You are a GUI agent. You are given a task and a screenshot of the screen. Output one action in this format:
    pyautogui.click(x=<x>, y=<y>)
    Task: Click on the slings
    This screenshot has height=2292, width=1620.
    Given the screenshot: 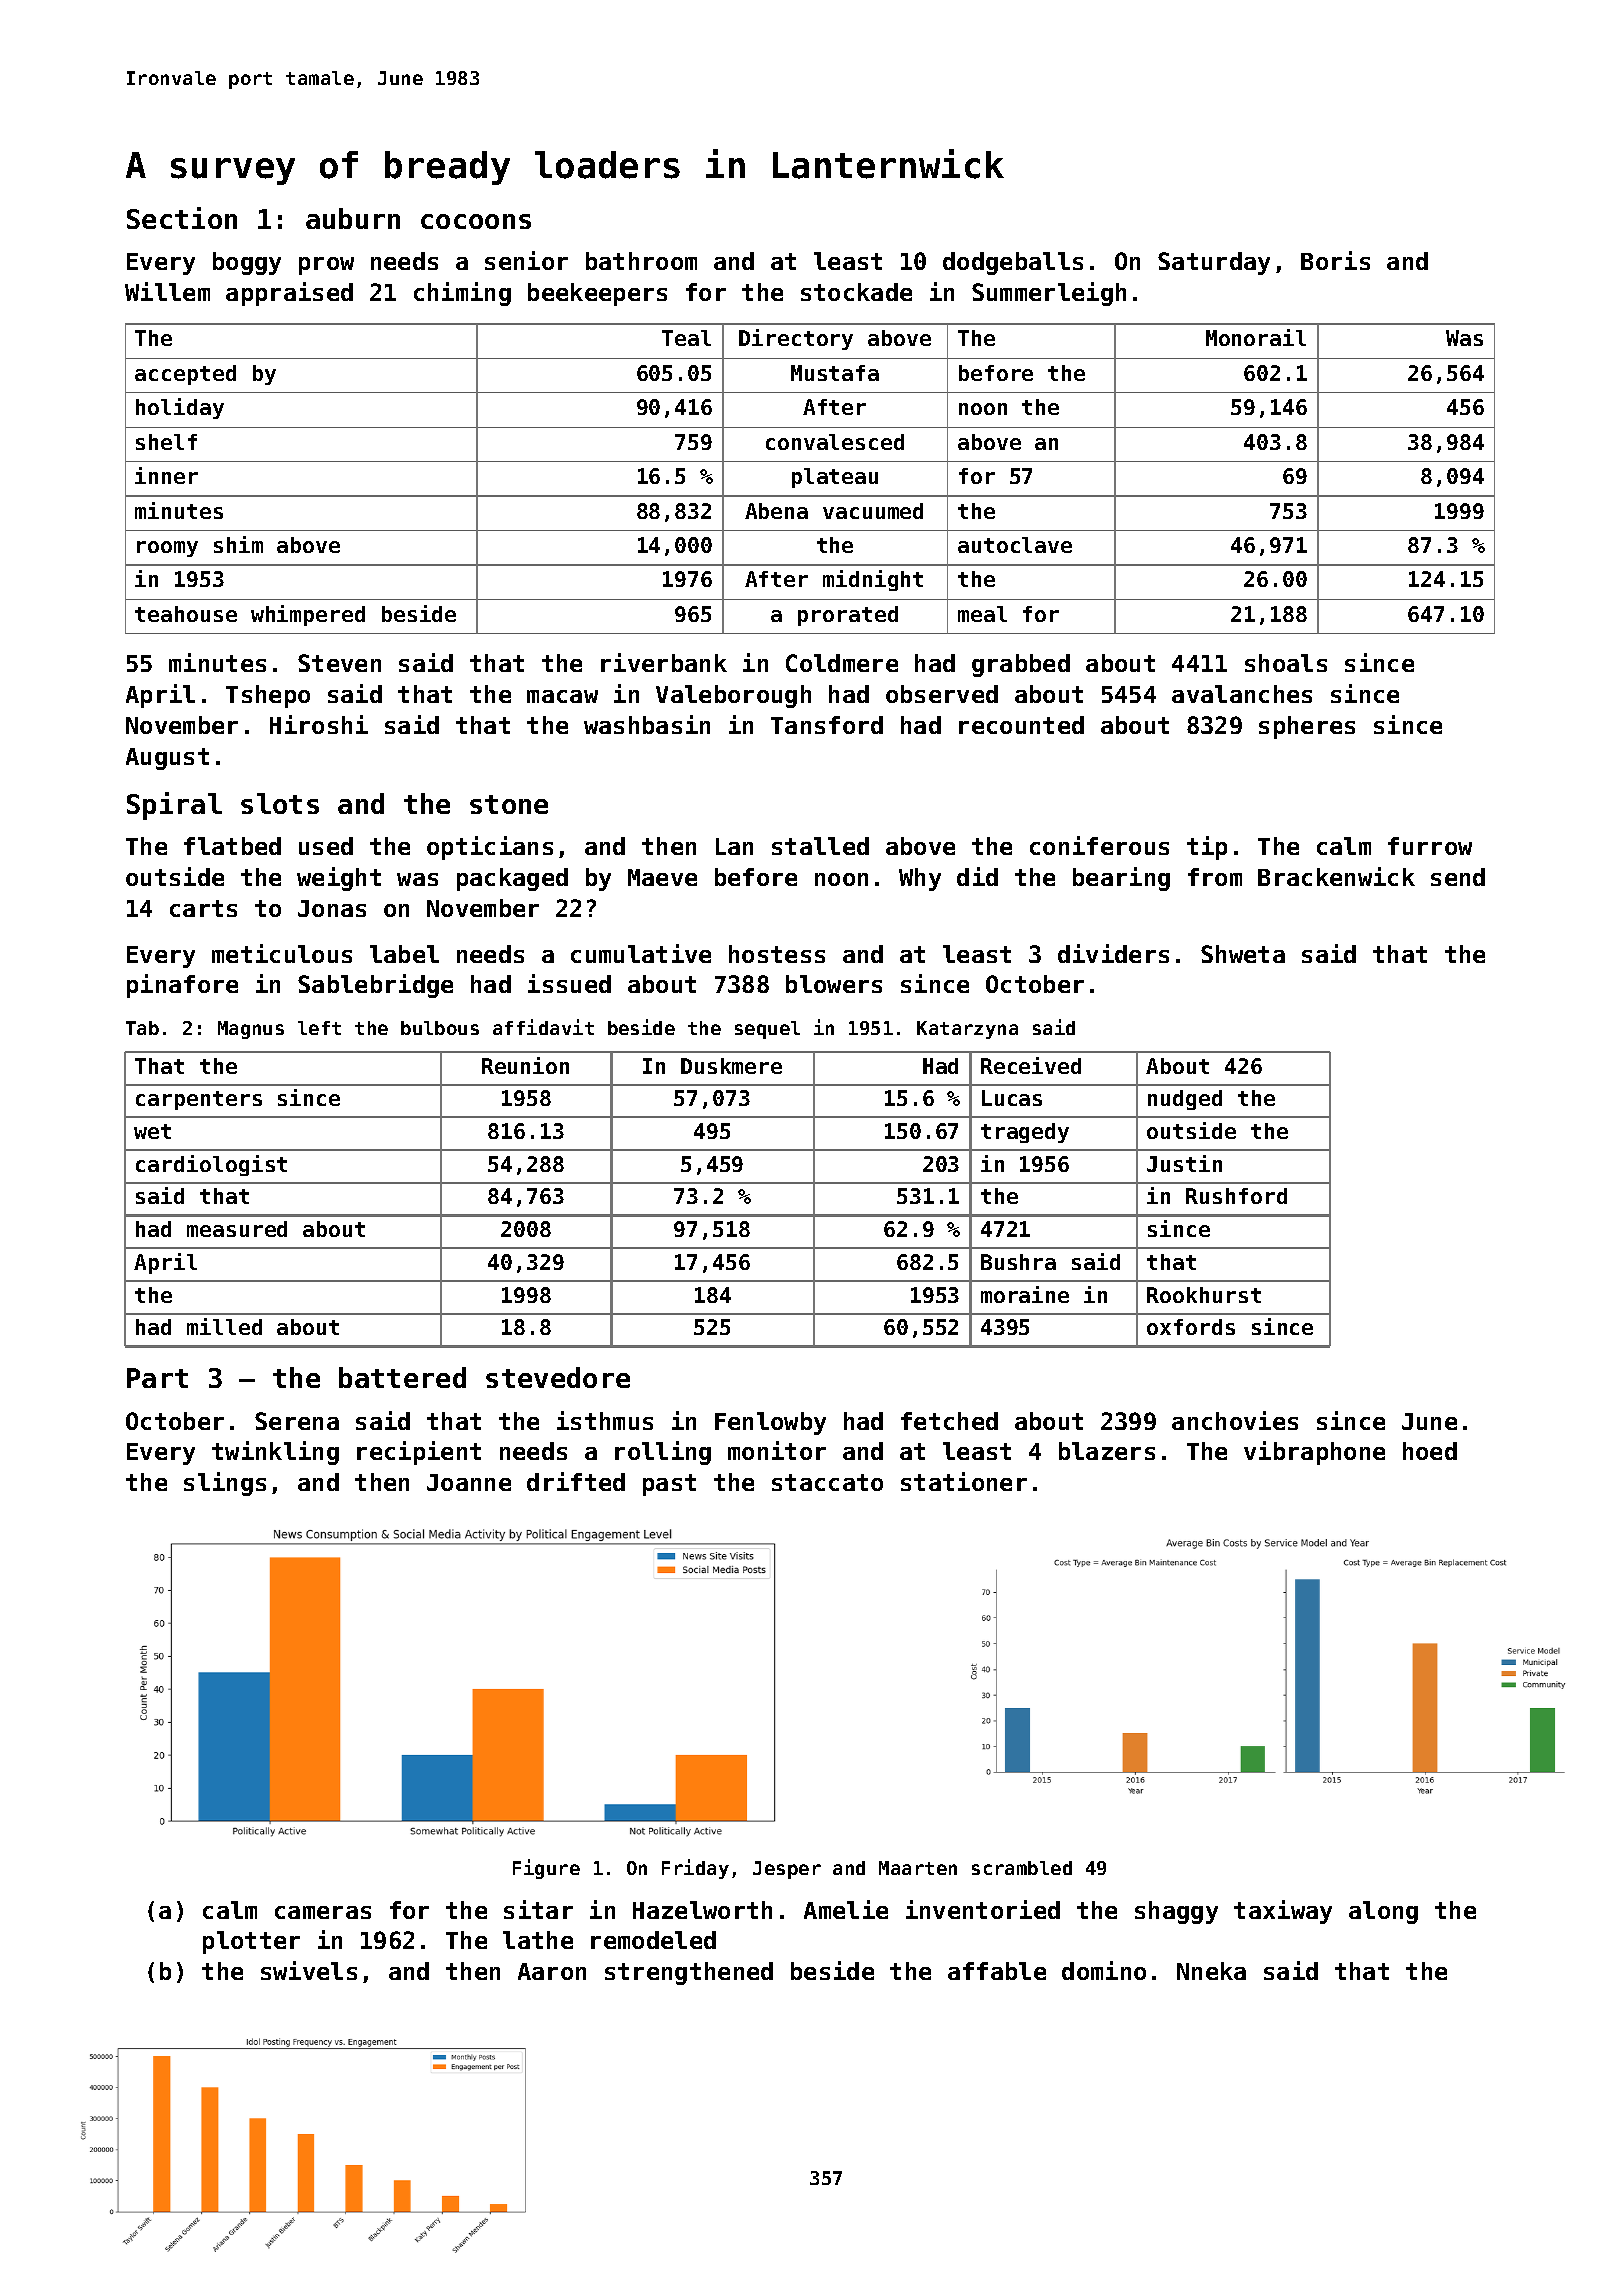 What is the action you would take?
    pyautogui.click(x=225, y=1484)
